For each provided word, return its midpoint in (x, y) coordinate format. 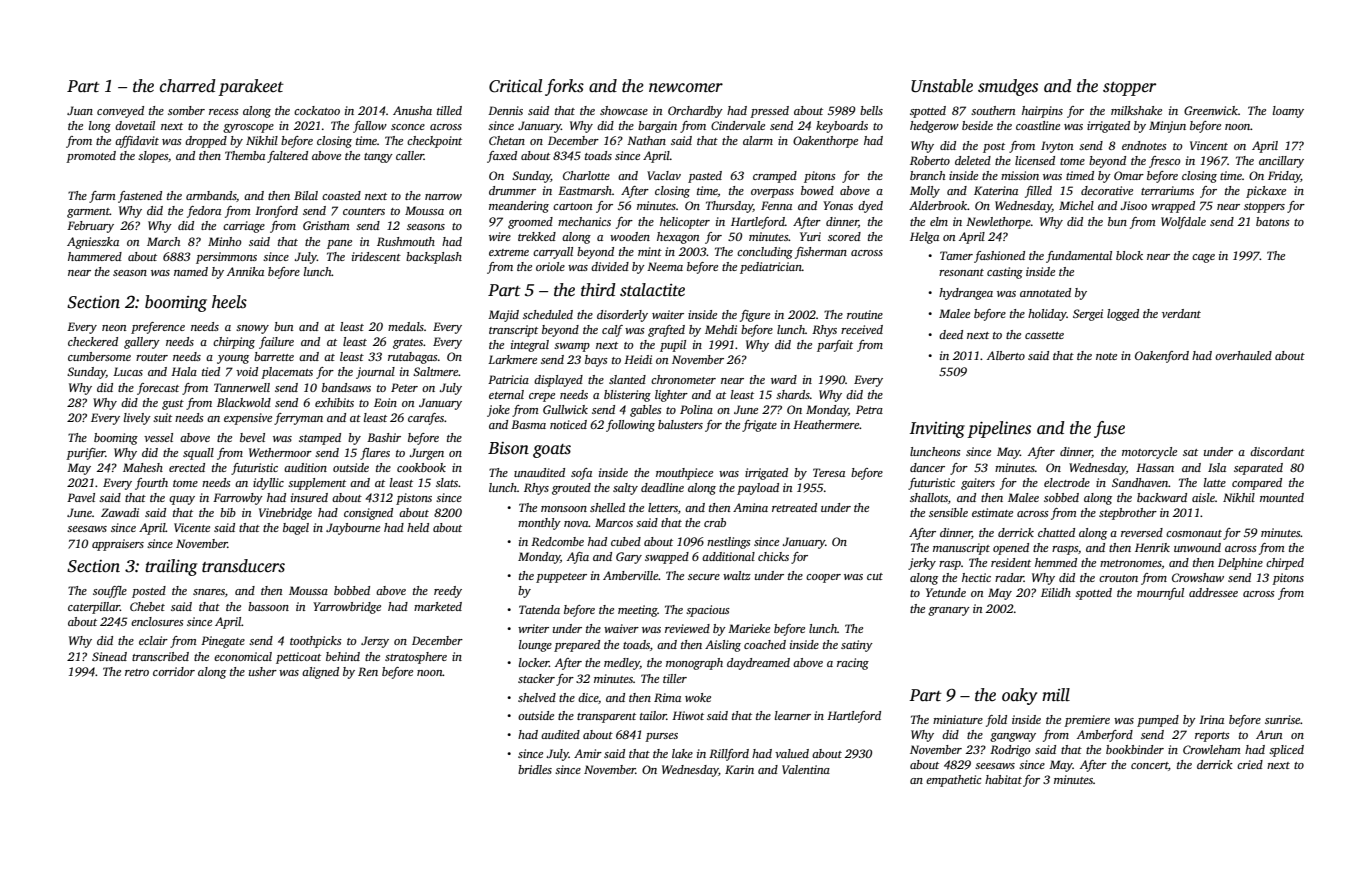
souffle (110, 592)
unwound (1197, 547)
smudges (1008, 87)
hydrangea (966, 294)
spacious (708, 611)
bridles (535, 769)
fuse (1109, 429)
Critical (515, 86)
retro (137, 672)
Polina (696, 409)
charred (188, 86)
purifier (85, 454)
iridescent (376, 256)
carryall (553, 253)
